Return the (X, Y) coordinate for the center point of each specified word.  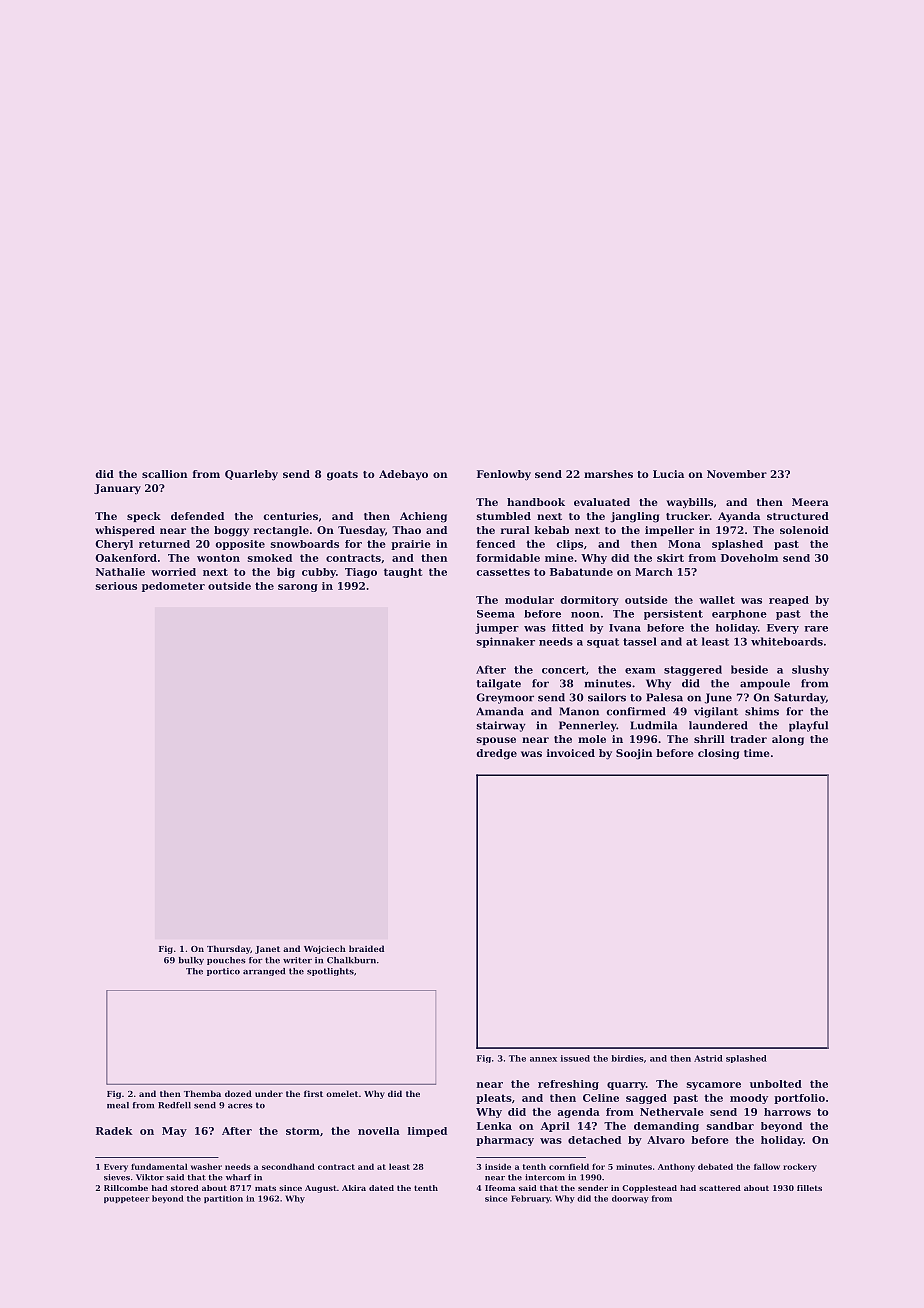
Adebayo (403, 475)
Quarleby (251, 475)
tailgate (499, 684)
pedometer (173, 587)
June (718, 698)
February (530, 1199)
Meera (810, 502)
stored (185, 1188)
